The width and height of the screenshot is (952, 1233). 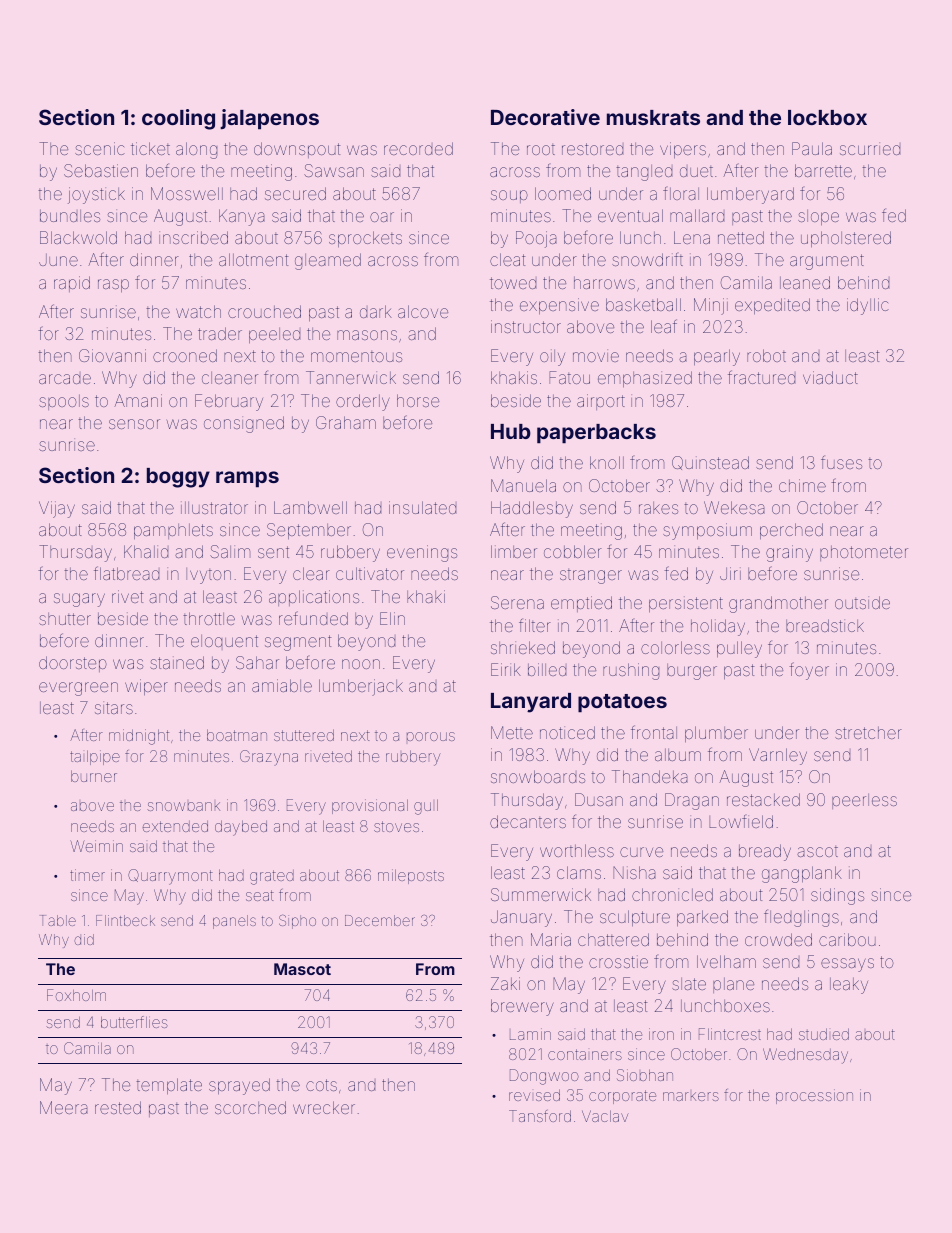 I want to click on Sawsan, so click(x=334, y=170).
